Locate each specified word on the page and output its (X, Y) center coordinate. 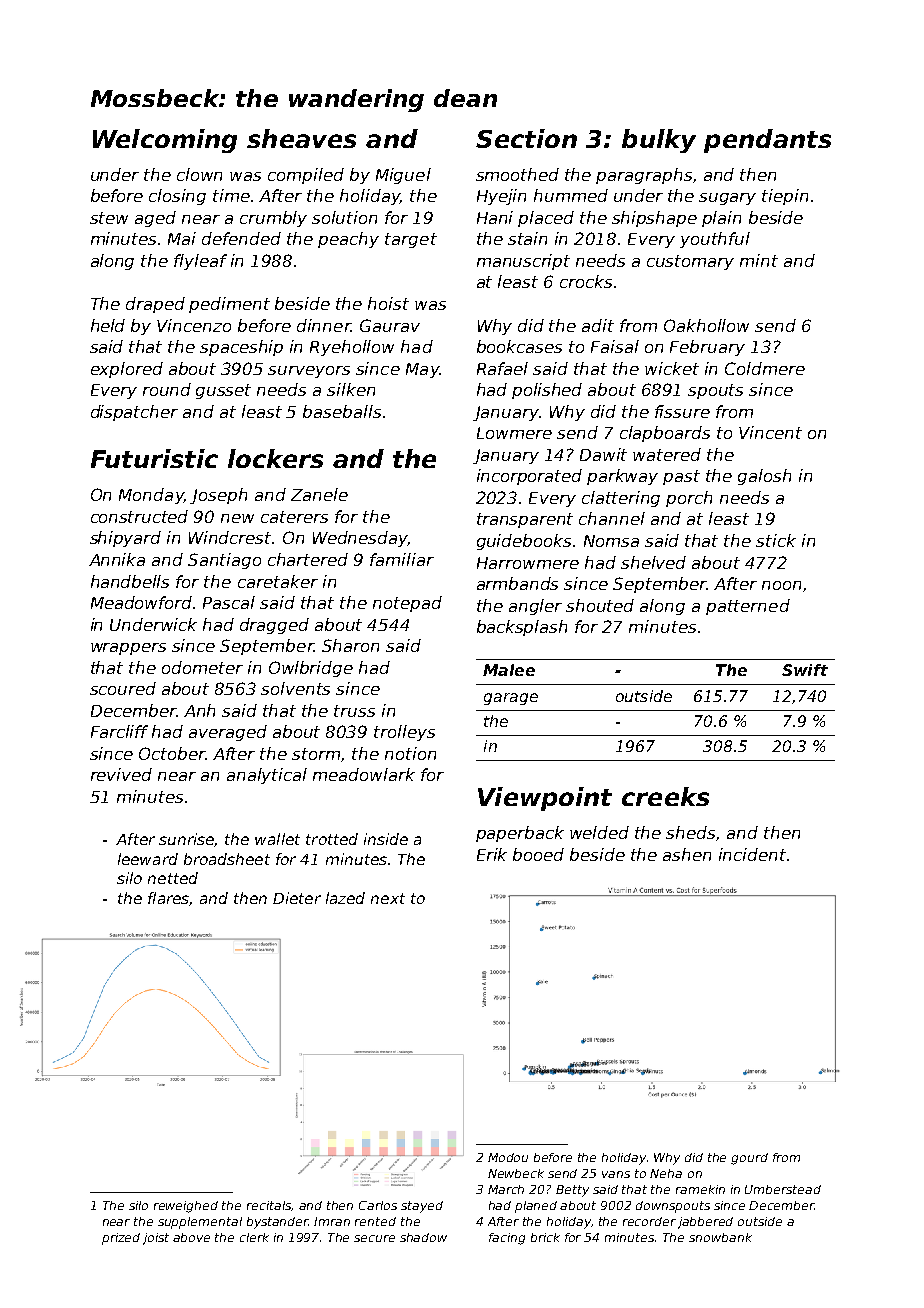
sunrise (186, 839)
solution (344, 217)
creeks (665, 796)
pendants (767, 141)
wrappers (128, 649)
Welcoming (165, 141)
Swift (805, 670)
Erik (492, 854)
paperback (520, 834)
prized (121, 1239)
